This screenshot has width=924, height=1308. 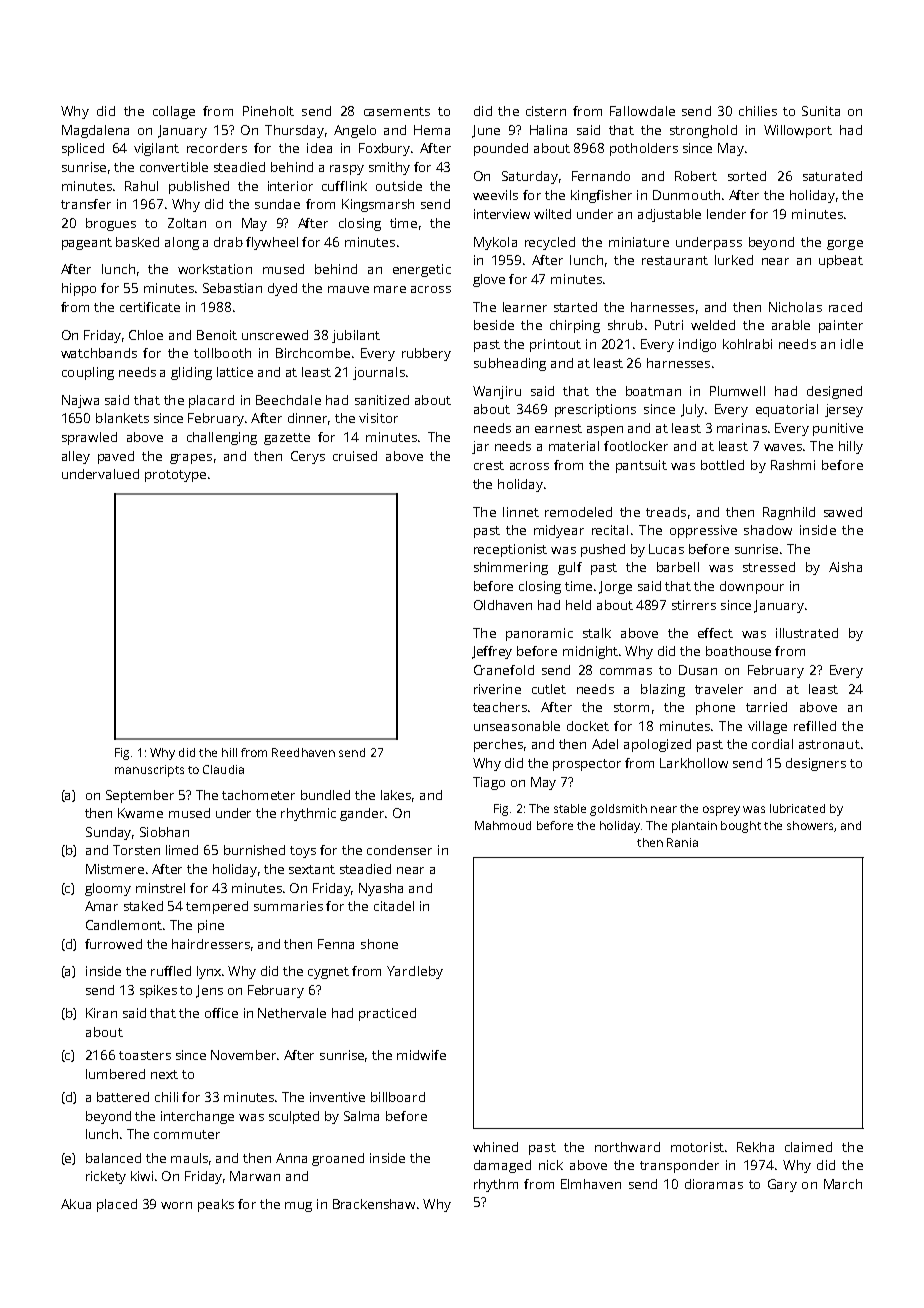 I want to click on midnight, so click(x=590, y=652).
